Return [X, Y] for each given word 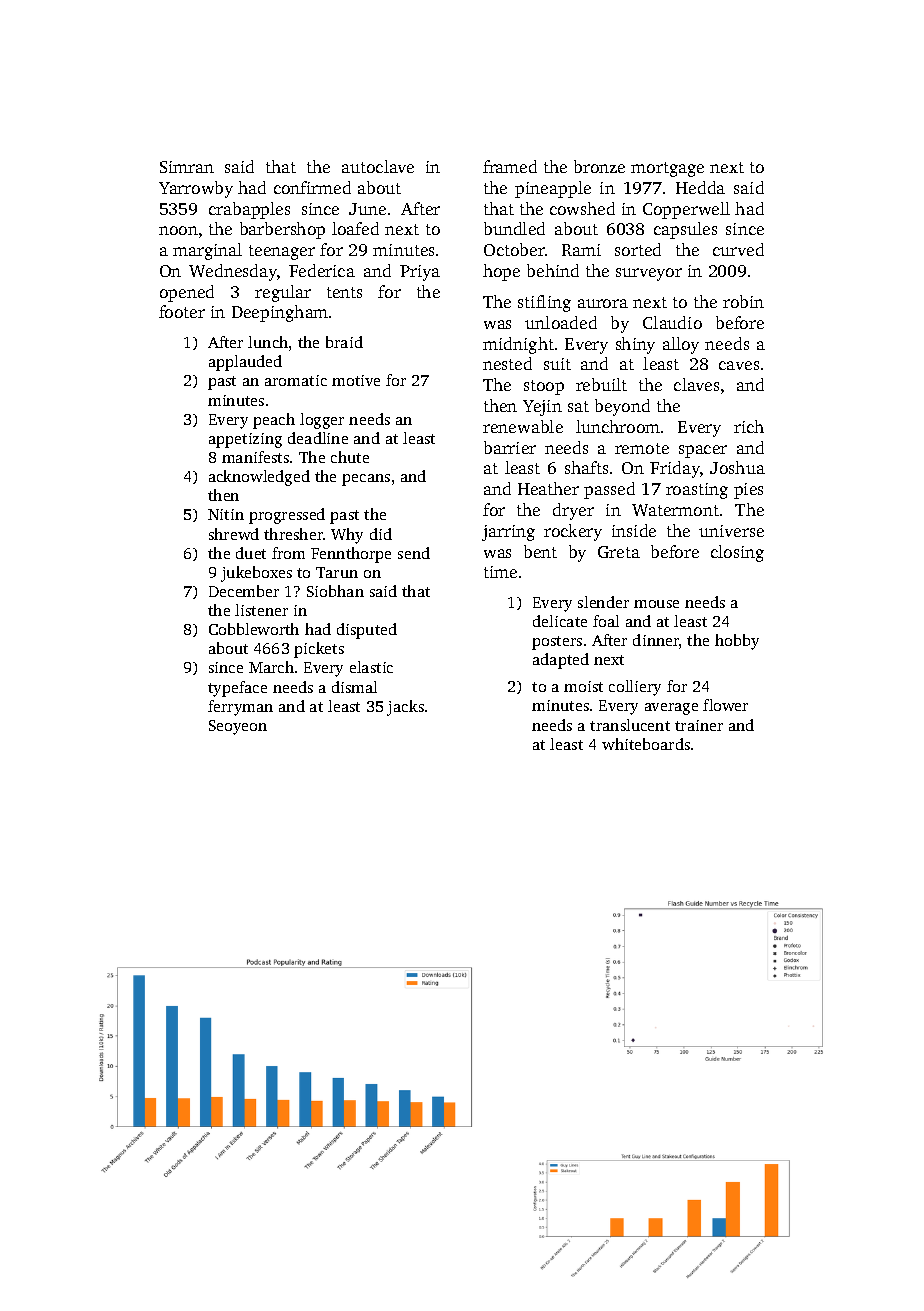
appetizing [245, 440]
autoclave [378, 166]
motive [356, 380]
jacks [405, 708]
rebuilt [601, 384]
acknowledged [259, 478]
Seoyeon [238, 727]
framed [510, 166]
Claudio [672, 322]
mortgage [667, 169]
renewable [523, 426]
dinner [656, 640]
